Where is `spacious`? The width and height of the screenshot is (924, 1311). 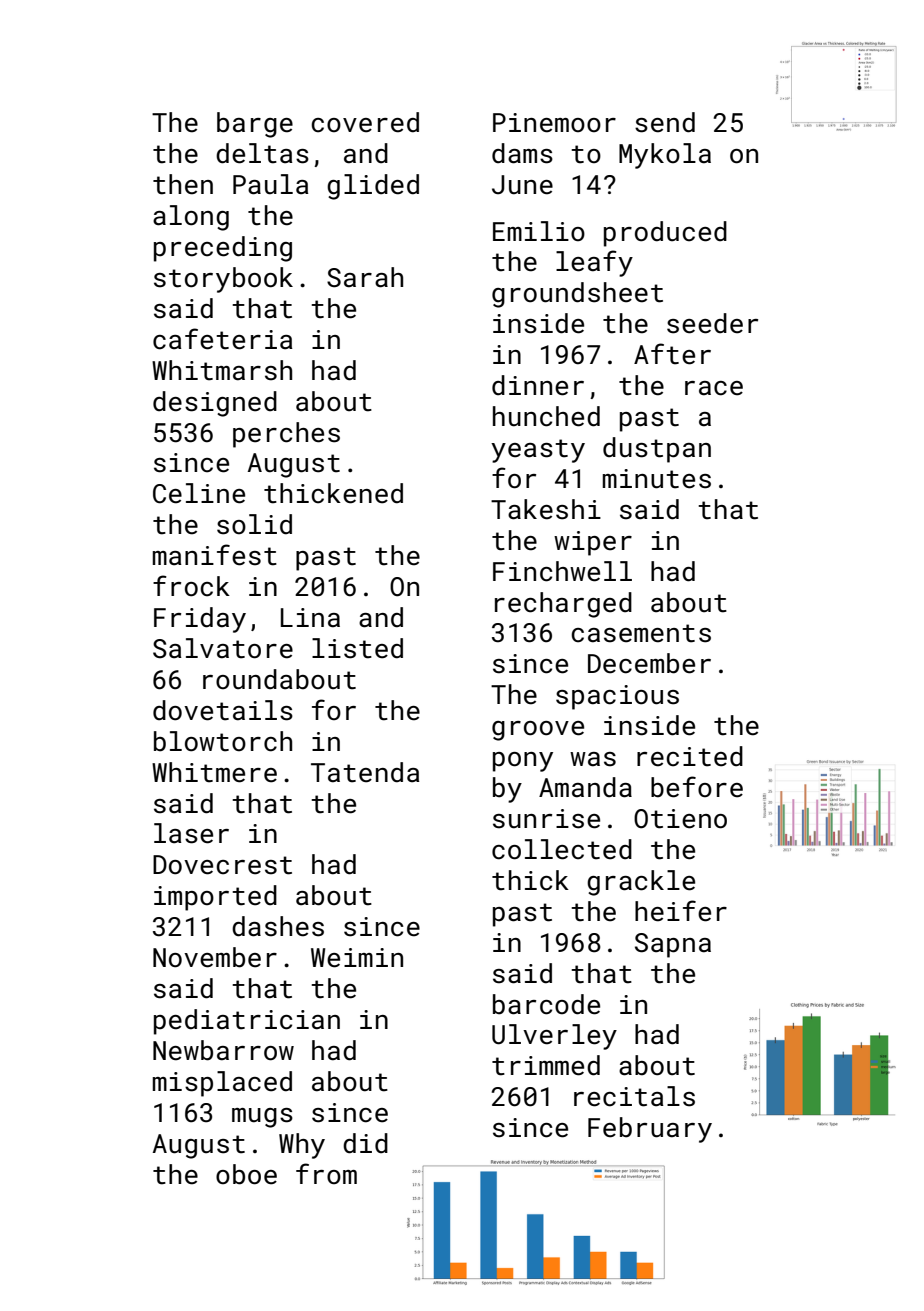
spacious is located at coordinates (617, 697).
